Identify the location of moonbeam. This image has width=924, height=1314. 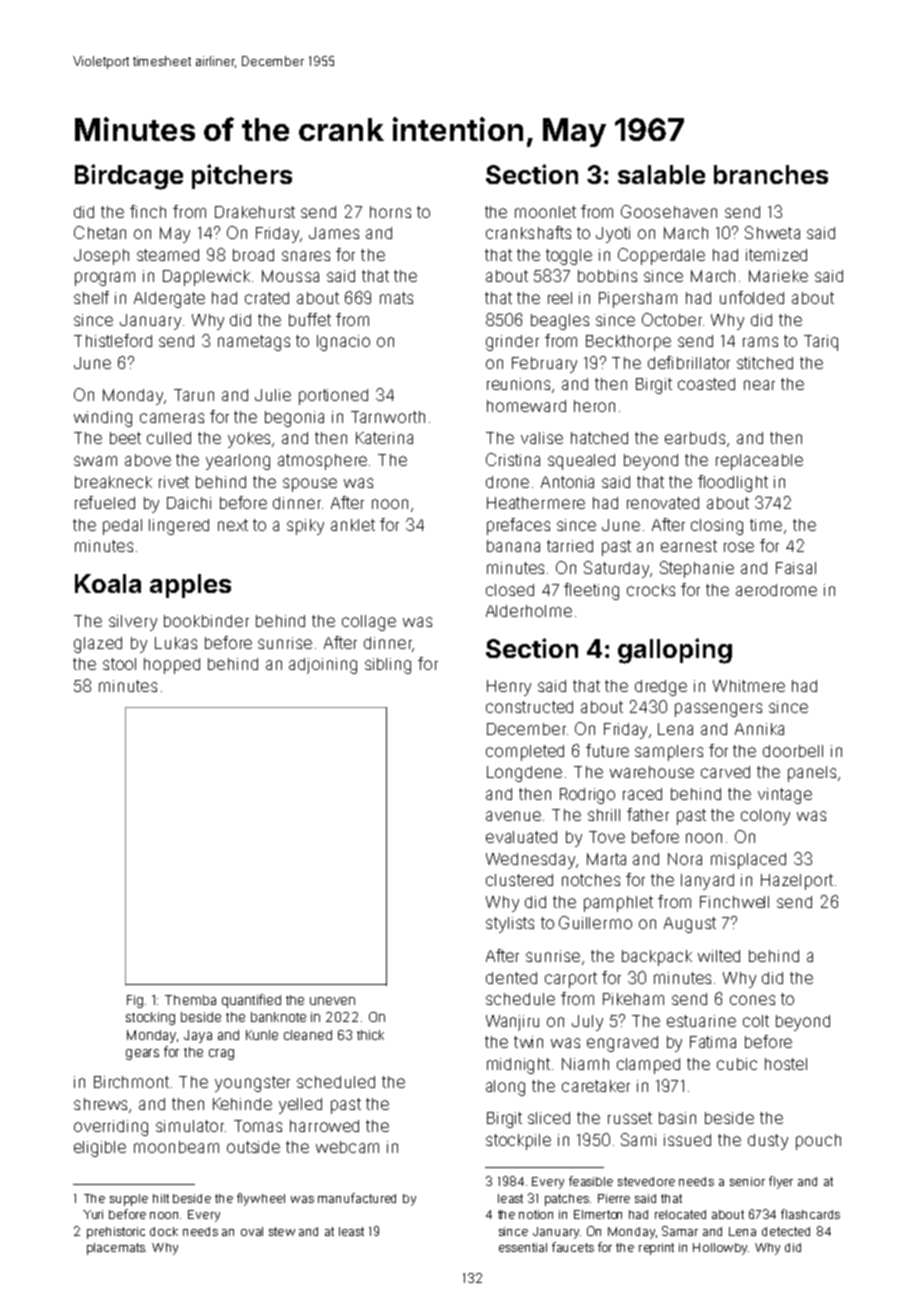
(176, 1147).
